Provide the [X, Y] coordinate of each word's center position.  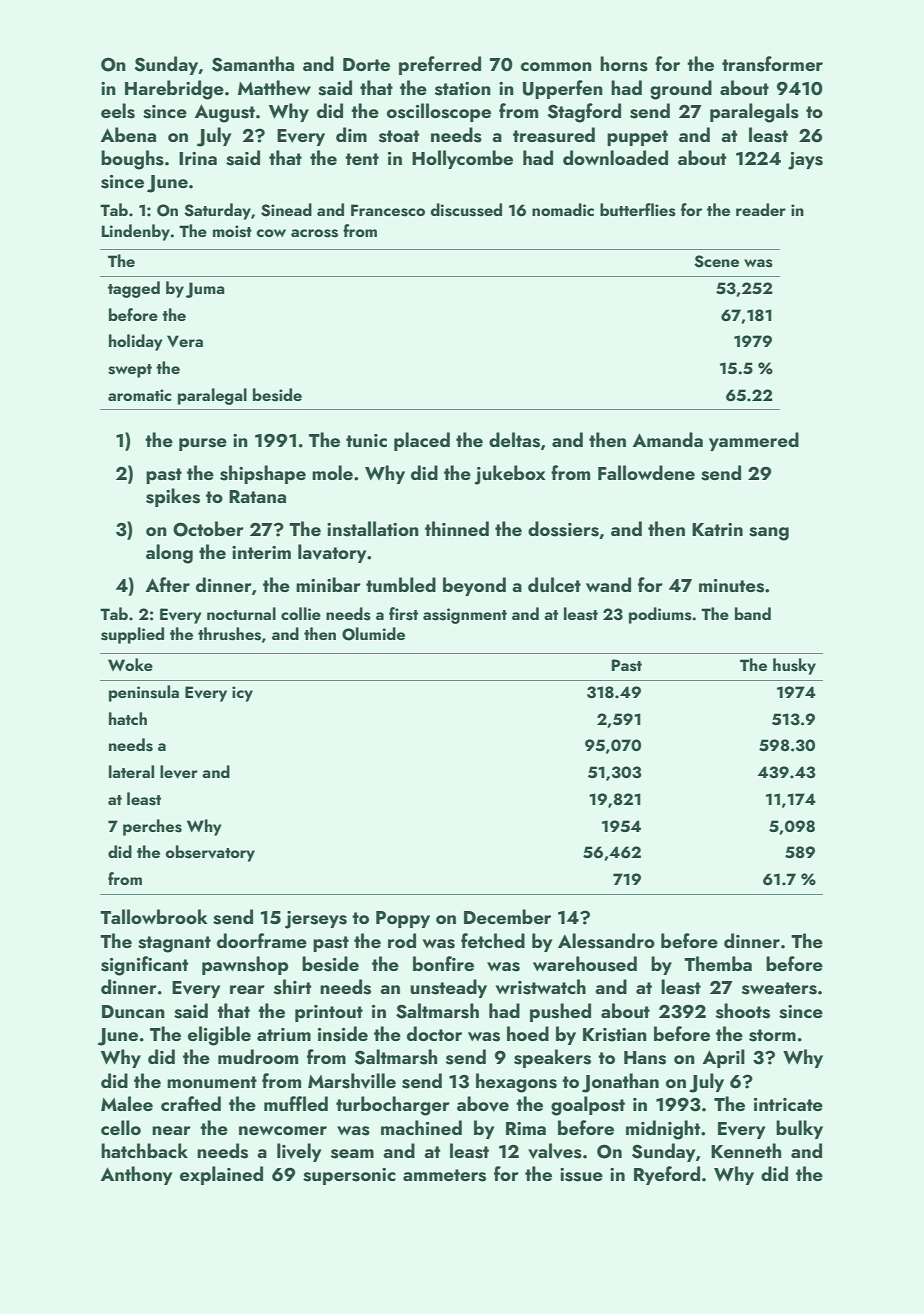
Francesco [388, 210]
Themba [718, 963]
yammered [754, 441]
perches [152, 827]
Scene [716, 261]
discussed [466, 210]
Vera [185, 341]
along [169, 554]
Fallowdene [646, 472]
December [507, 916]
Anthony [136, 1175]
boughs [132, 160]
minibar [328, 584]
